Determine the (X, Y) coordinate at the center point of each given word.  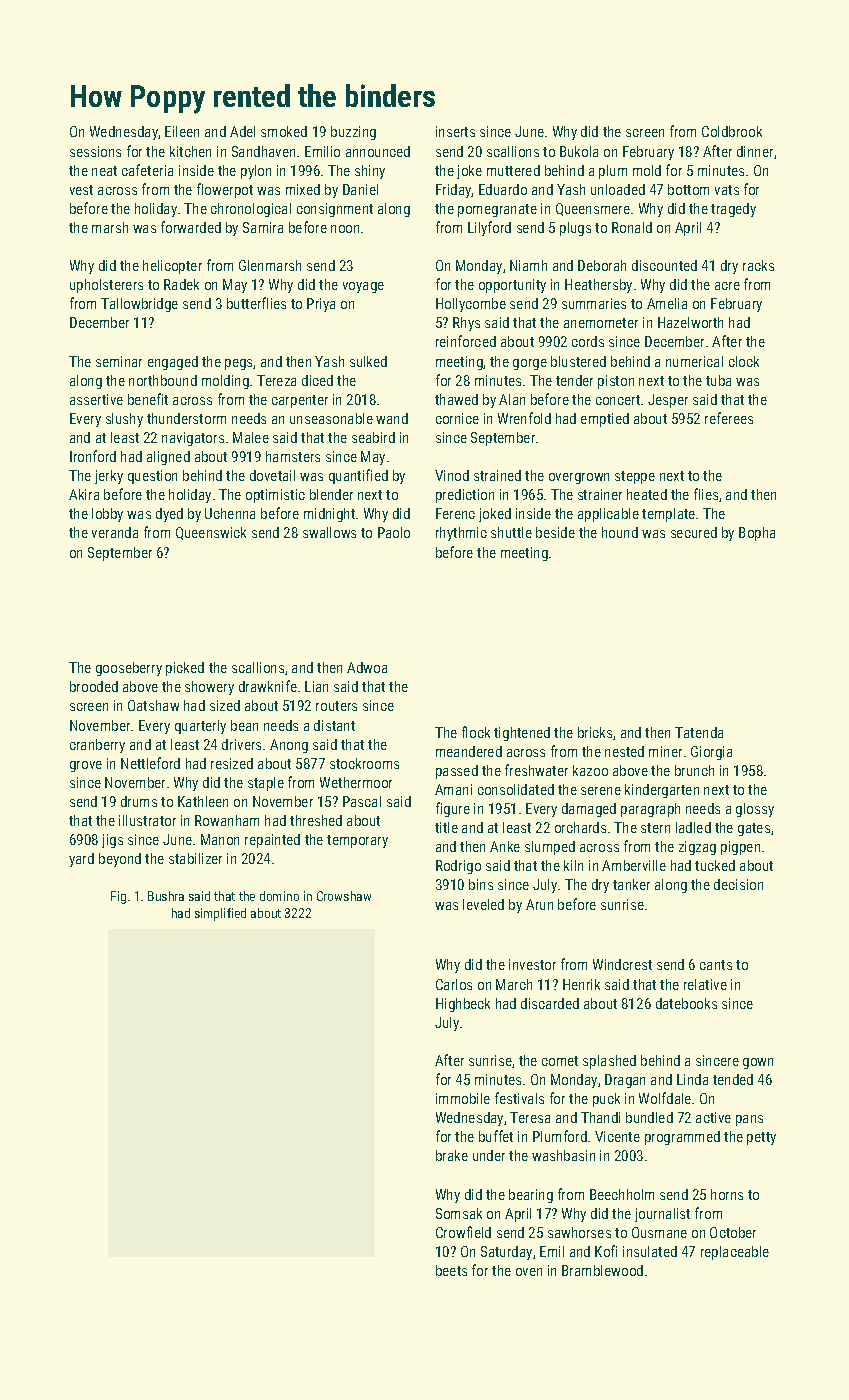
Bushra (166, 896)
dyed (169, 515)
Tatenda (699, 732)
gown (758, 1063)
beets (451, 1270)
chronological (251, 210)
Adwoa (367, 667)
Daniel (360, 189)
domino (279, 896)
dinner (755, 151)
